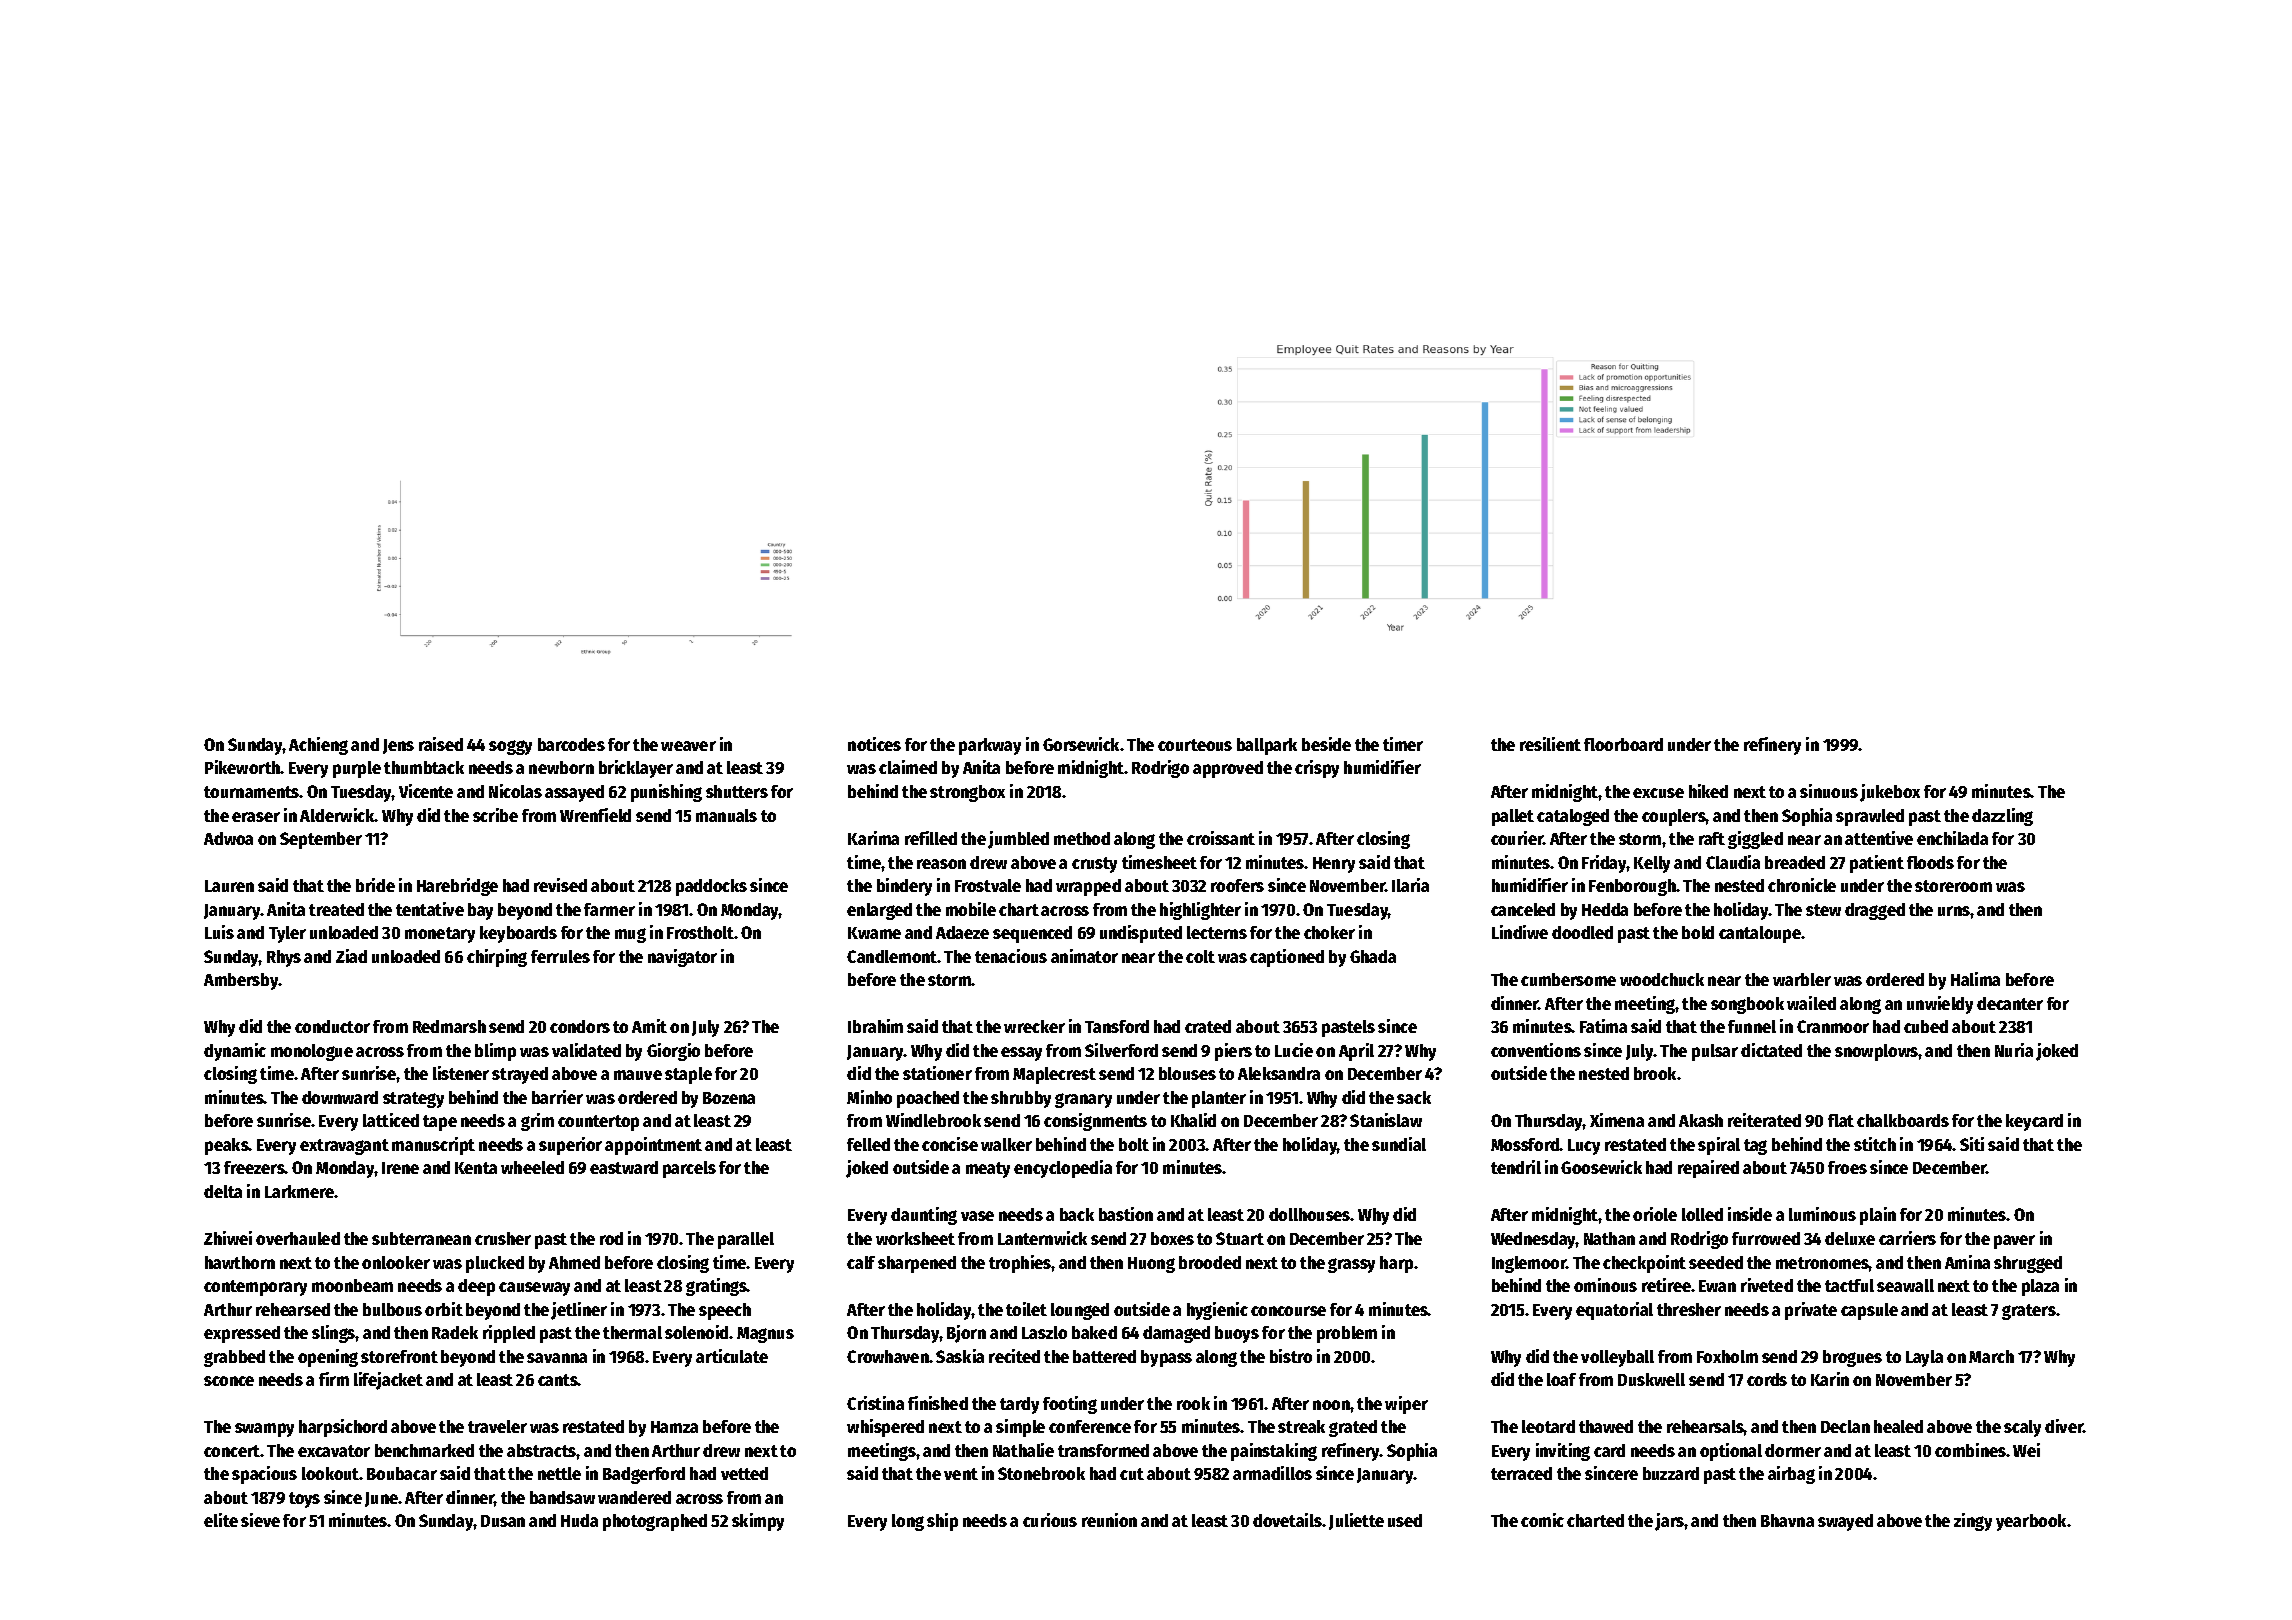 The width and height of the page is (2292, 1620). What do you see at coordinates (758, 1522) in the page?
I see `skimpy` at bounding box center [758, 1522].
